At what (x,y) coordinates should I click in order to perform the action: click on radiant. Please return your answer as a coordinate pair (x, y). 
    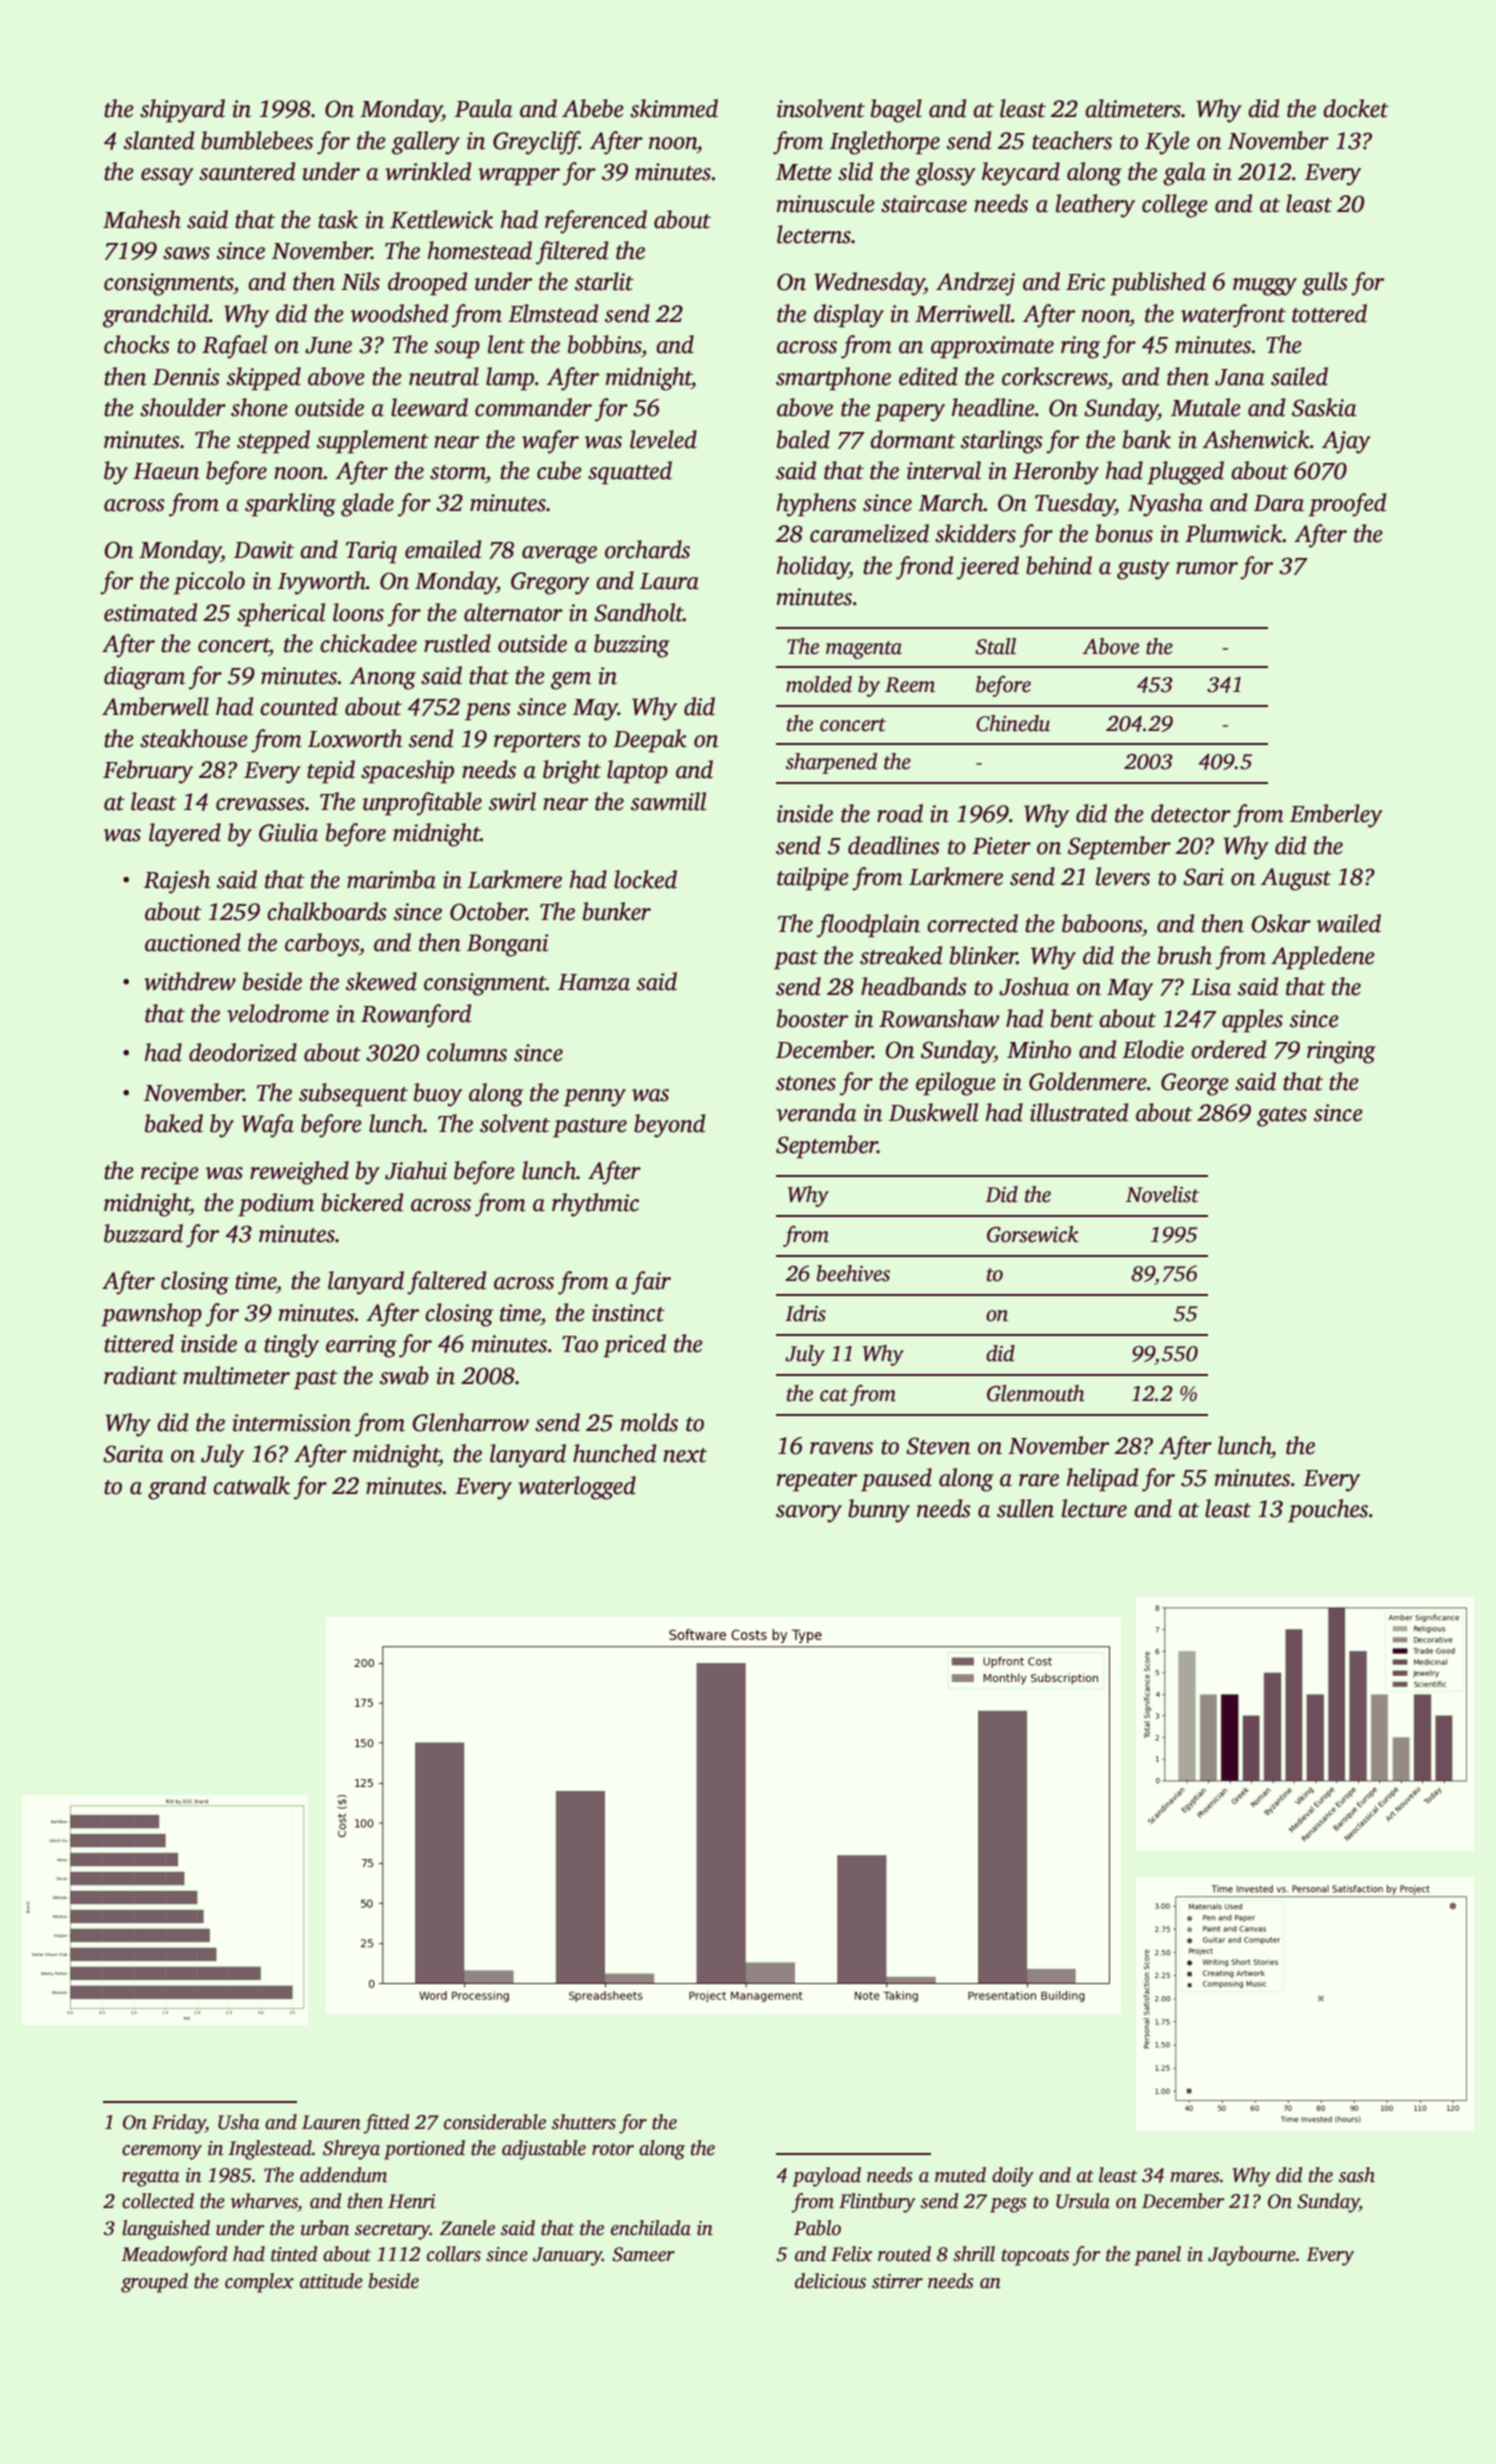
    Looking at the image, I should click on (141, 1375).
